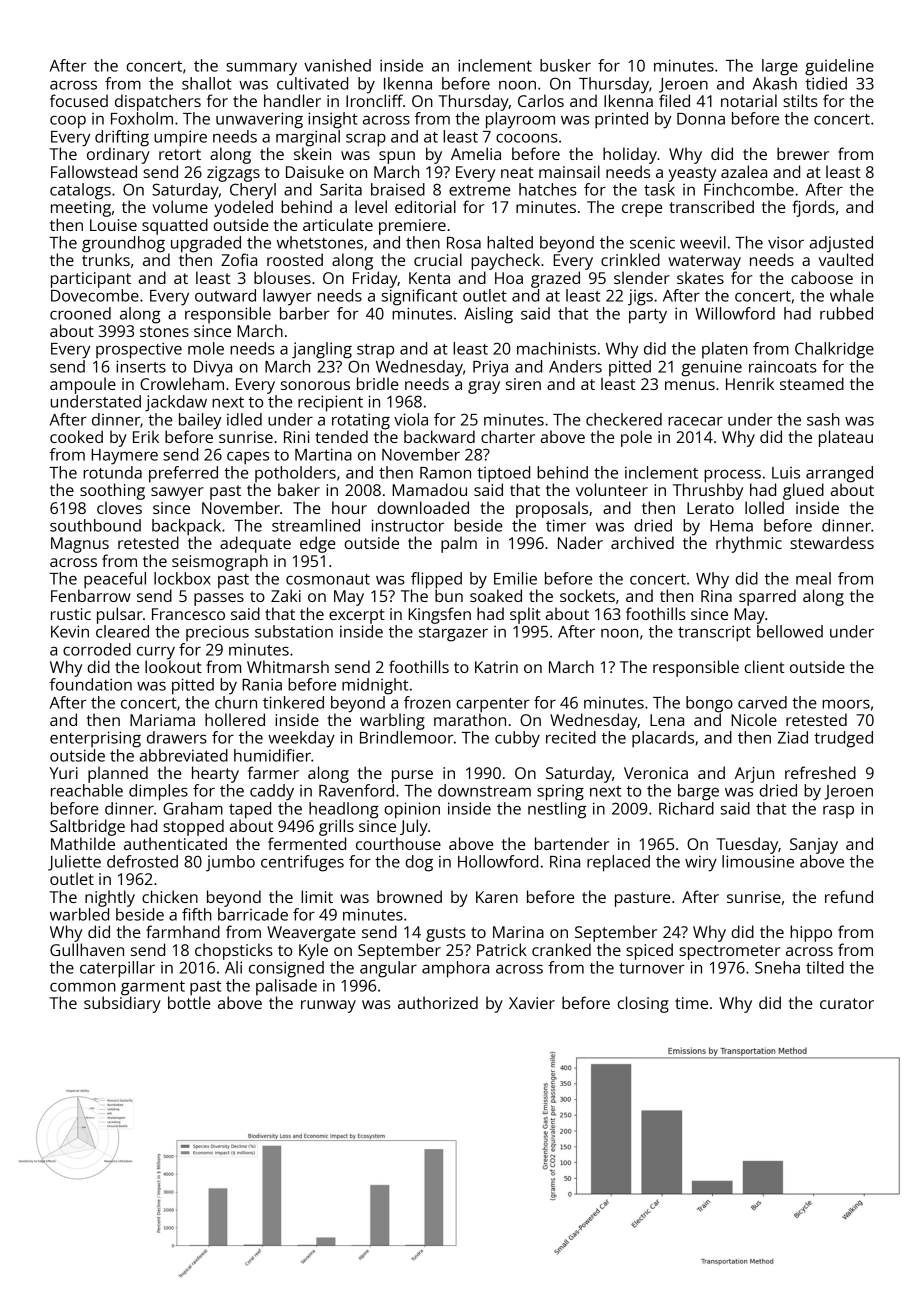 This image has height=1314, width=924. Describe the element at coordinates (790, 631) in the image. I see `bellowed` at that location.
